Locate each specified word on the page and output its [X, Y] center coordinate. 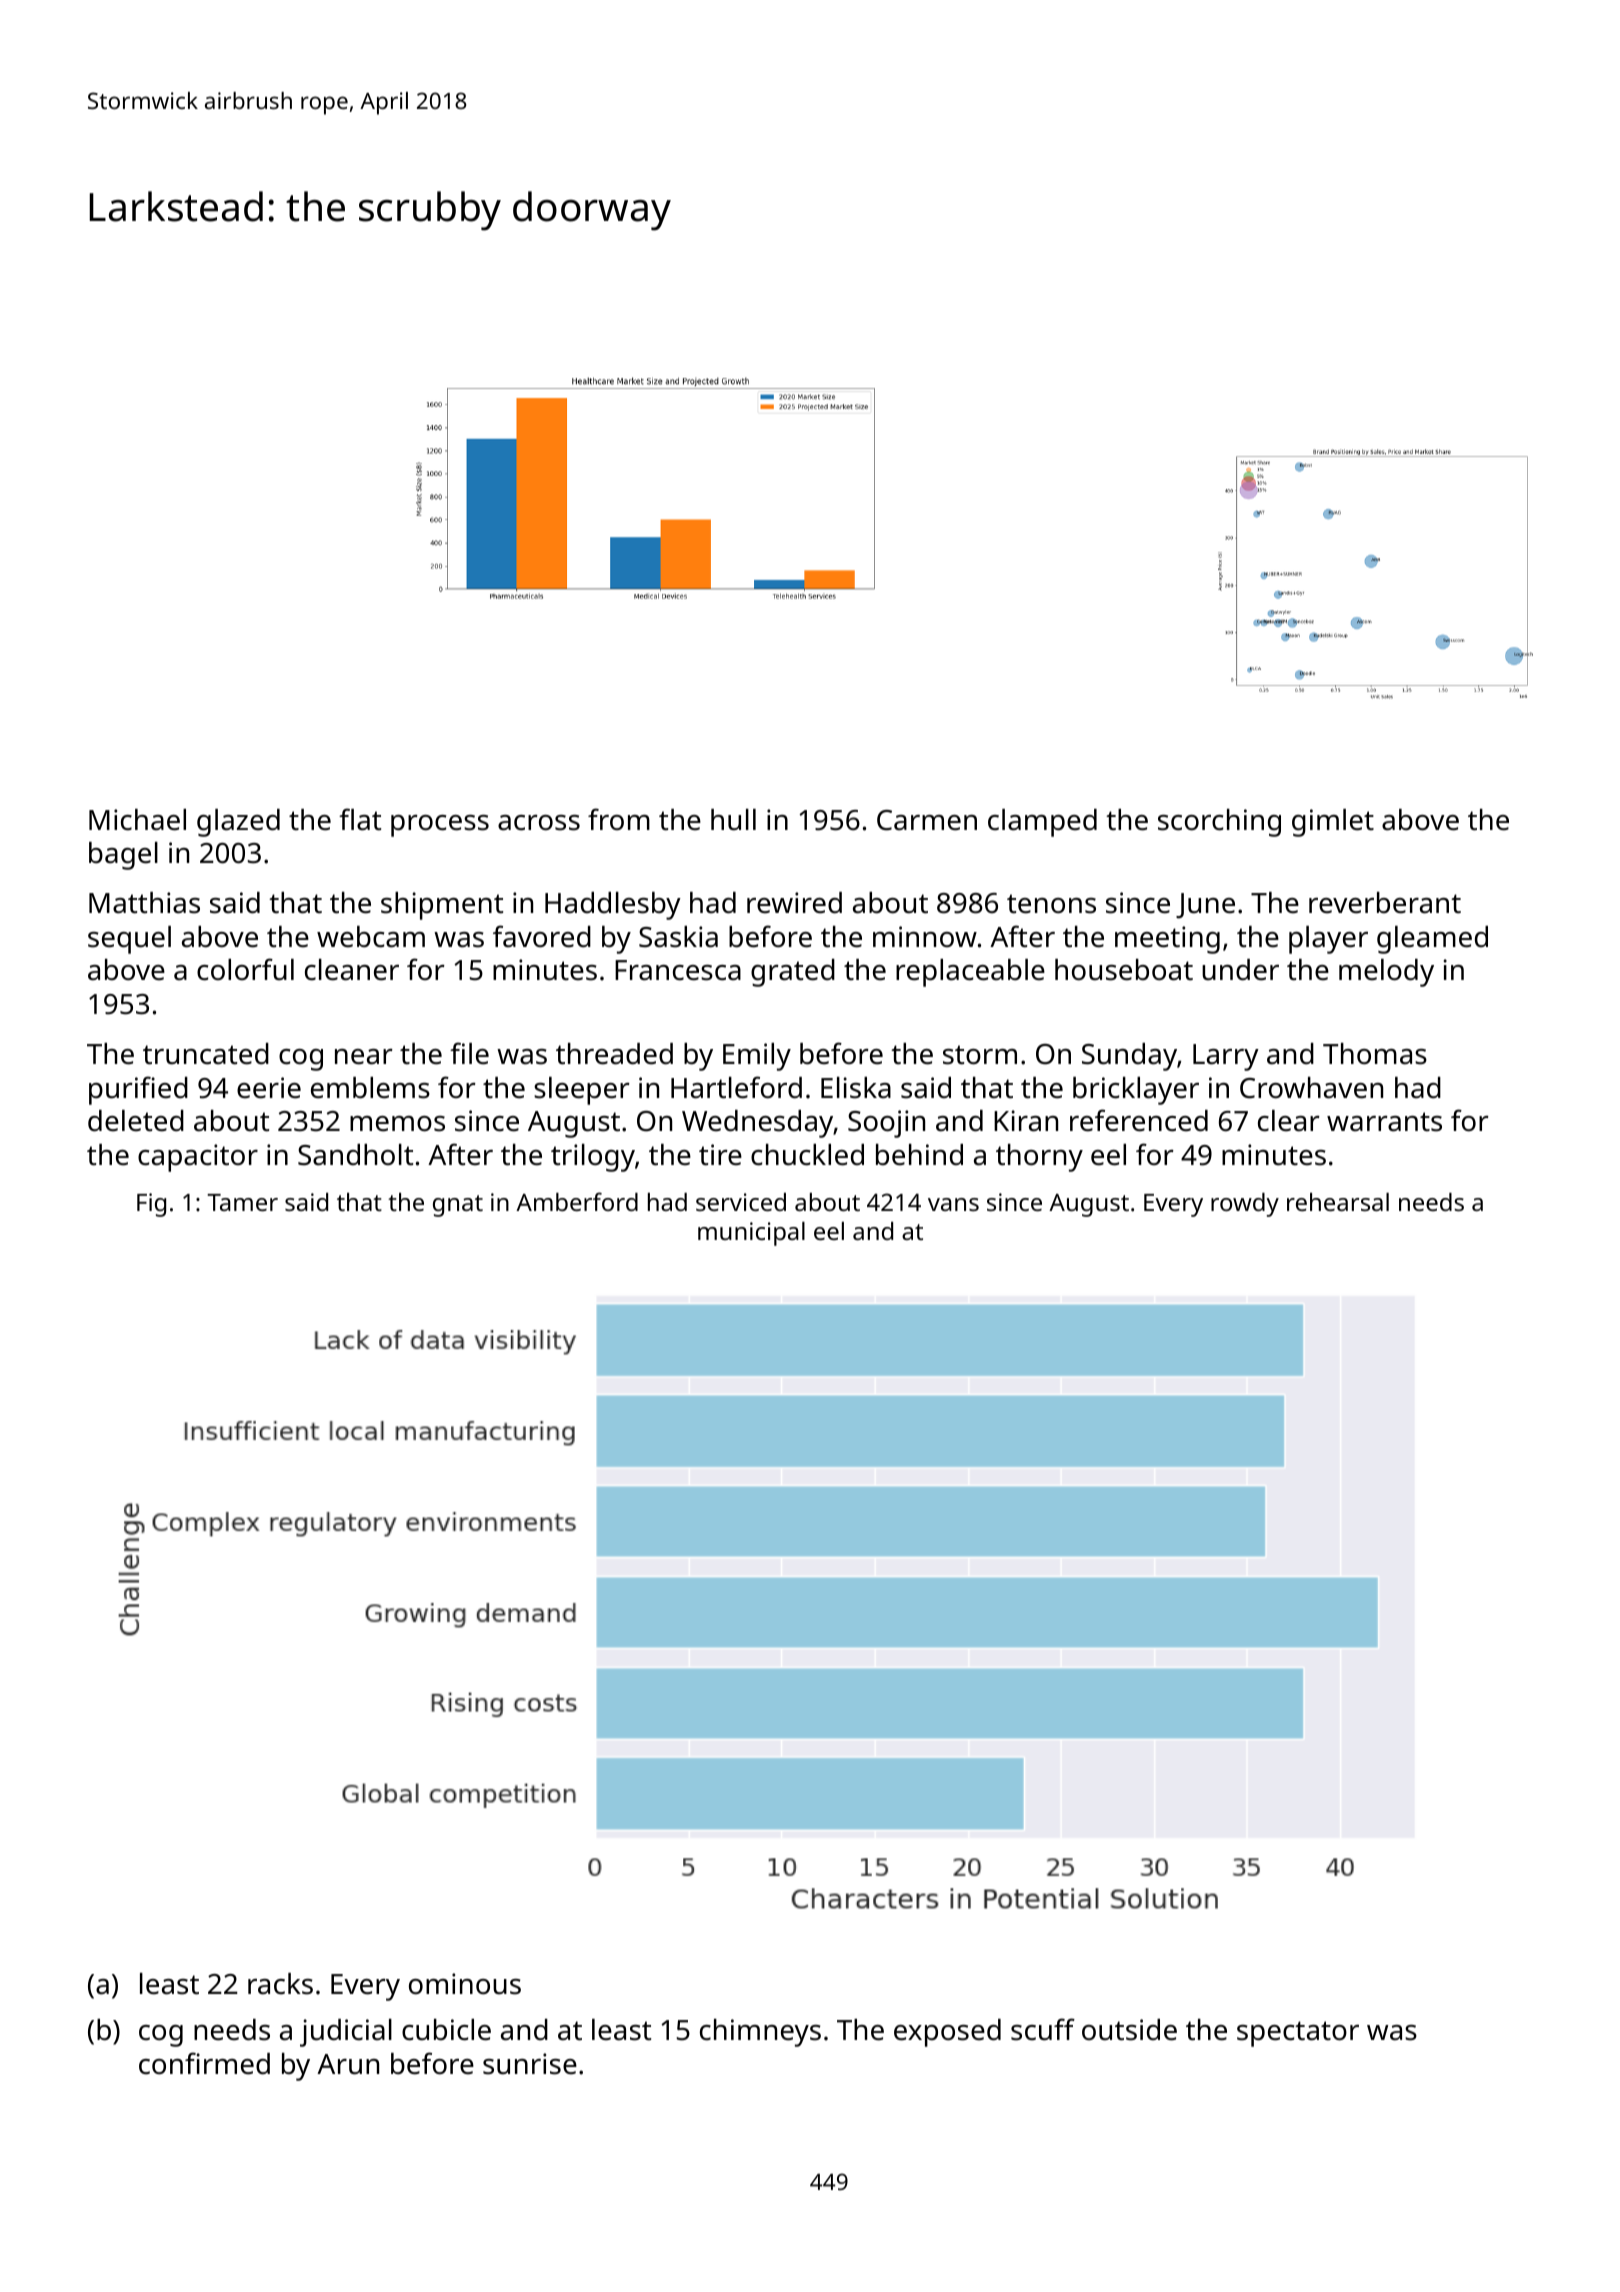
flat [360, 819]
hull [733, 820]
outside [1129, 2030]
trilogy [593, 1158]
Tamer [242, 1202]
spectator [1298, 2034]
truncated [206, 1054]
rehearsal [1338, 1202]
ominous [465, 1984]
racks [280, 1984]
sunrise [530, 2064]
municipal [751, 1234]
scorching [1219, 823]
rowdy [1245, 1205]
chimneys [760, 2033]
